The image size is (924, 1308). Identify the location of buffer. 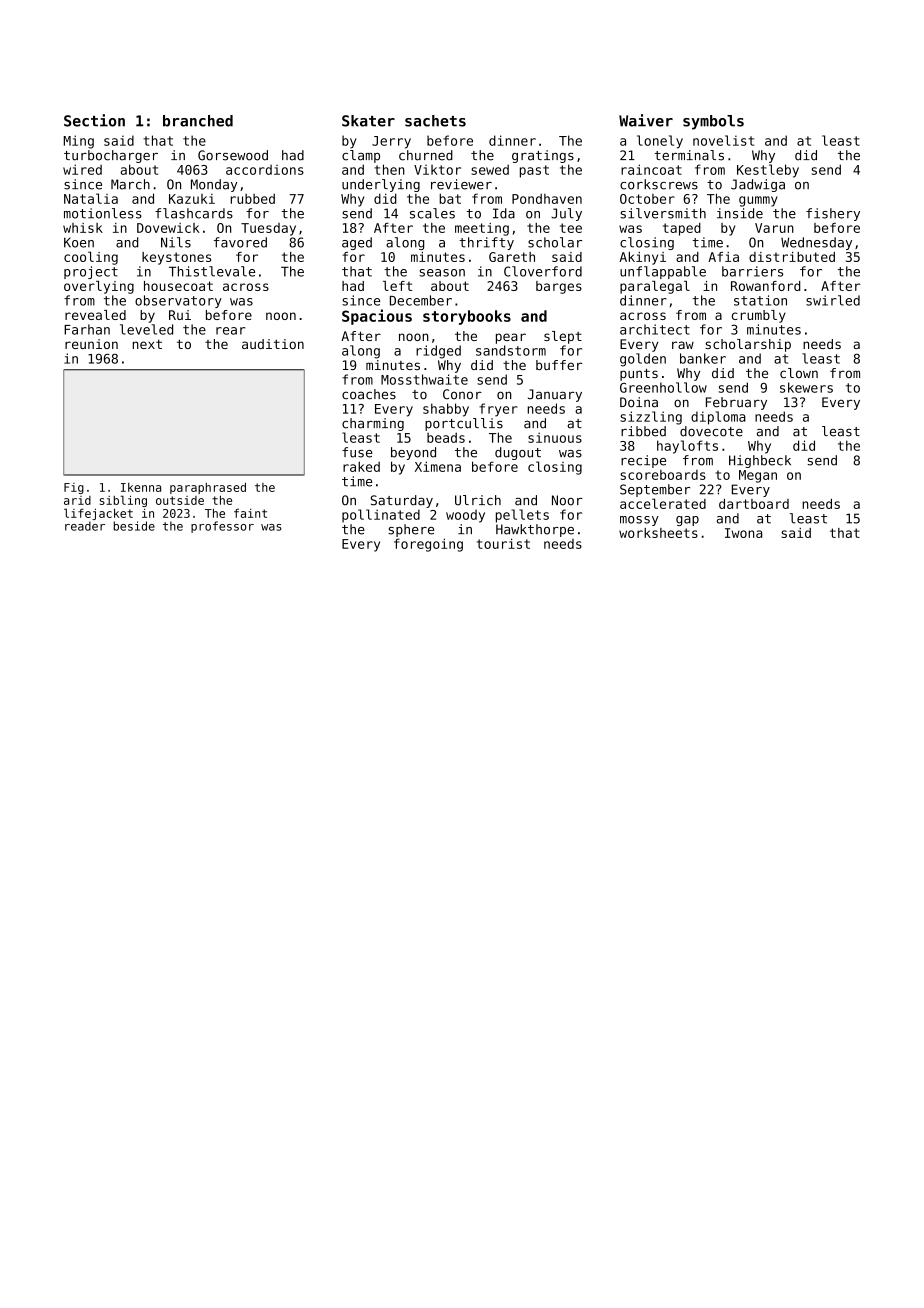
(559, 365).
